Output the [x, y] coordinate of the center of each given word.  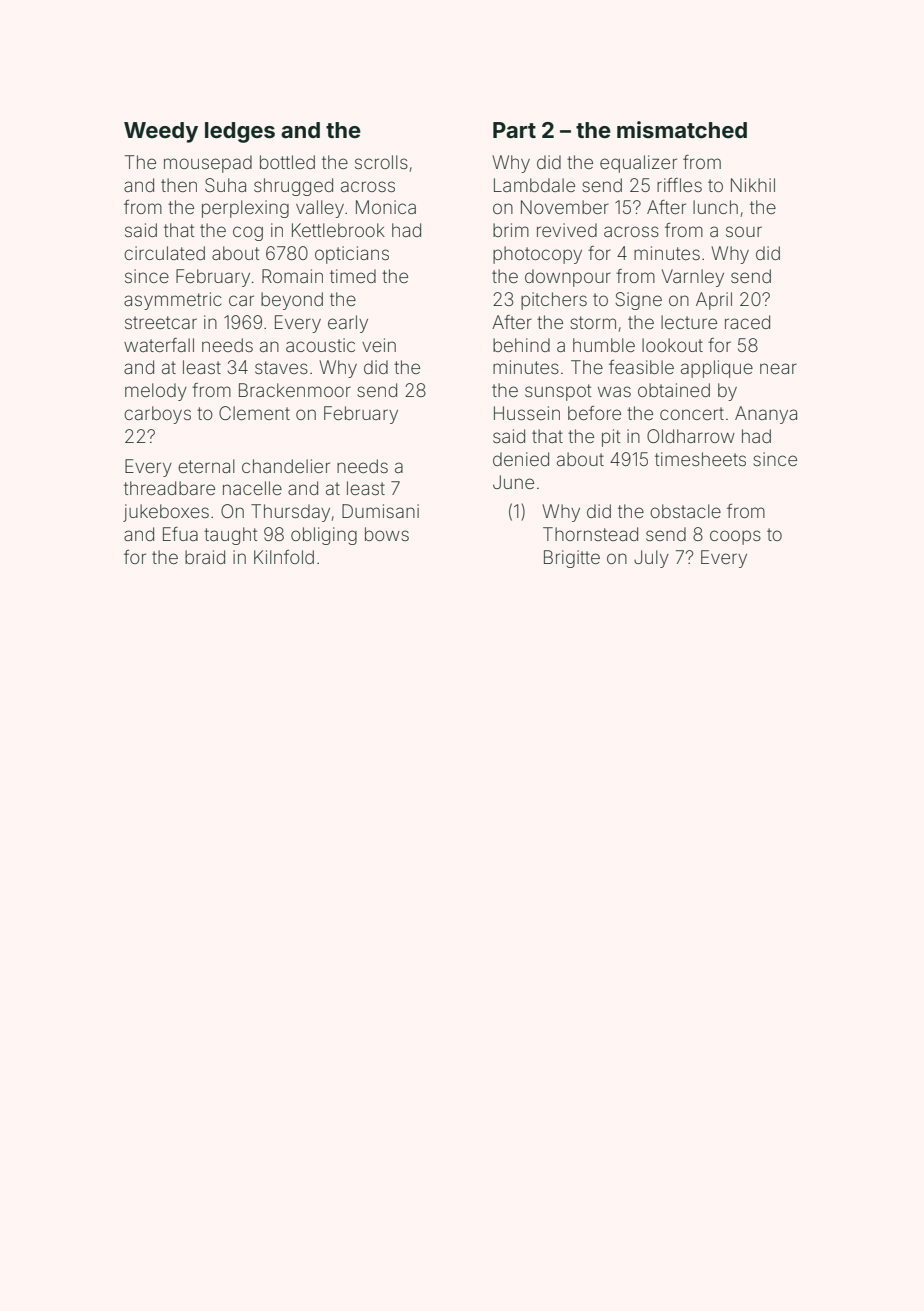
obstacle [685, 511]
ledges [240, 132]
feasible [641, 367]
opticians [352, 255]
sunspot [558, 392]
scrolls [381, 162]
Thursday [290, 513]
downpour [568, 278]
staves [281, 367]
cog [248, 233]
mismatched [682, 129]
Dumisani [380, 511]
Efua [180, 534]
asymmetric [173, 301]
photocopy [537, 255]
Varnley [693, 278]
